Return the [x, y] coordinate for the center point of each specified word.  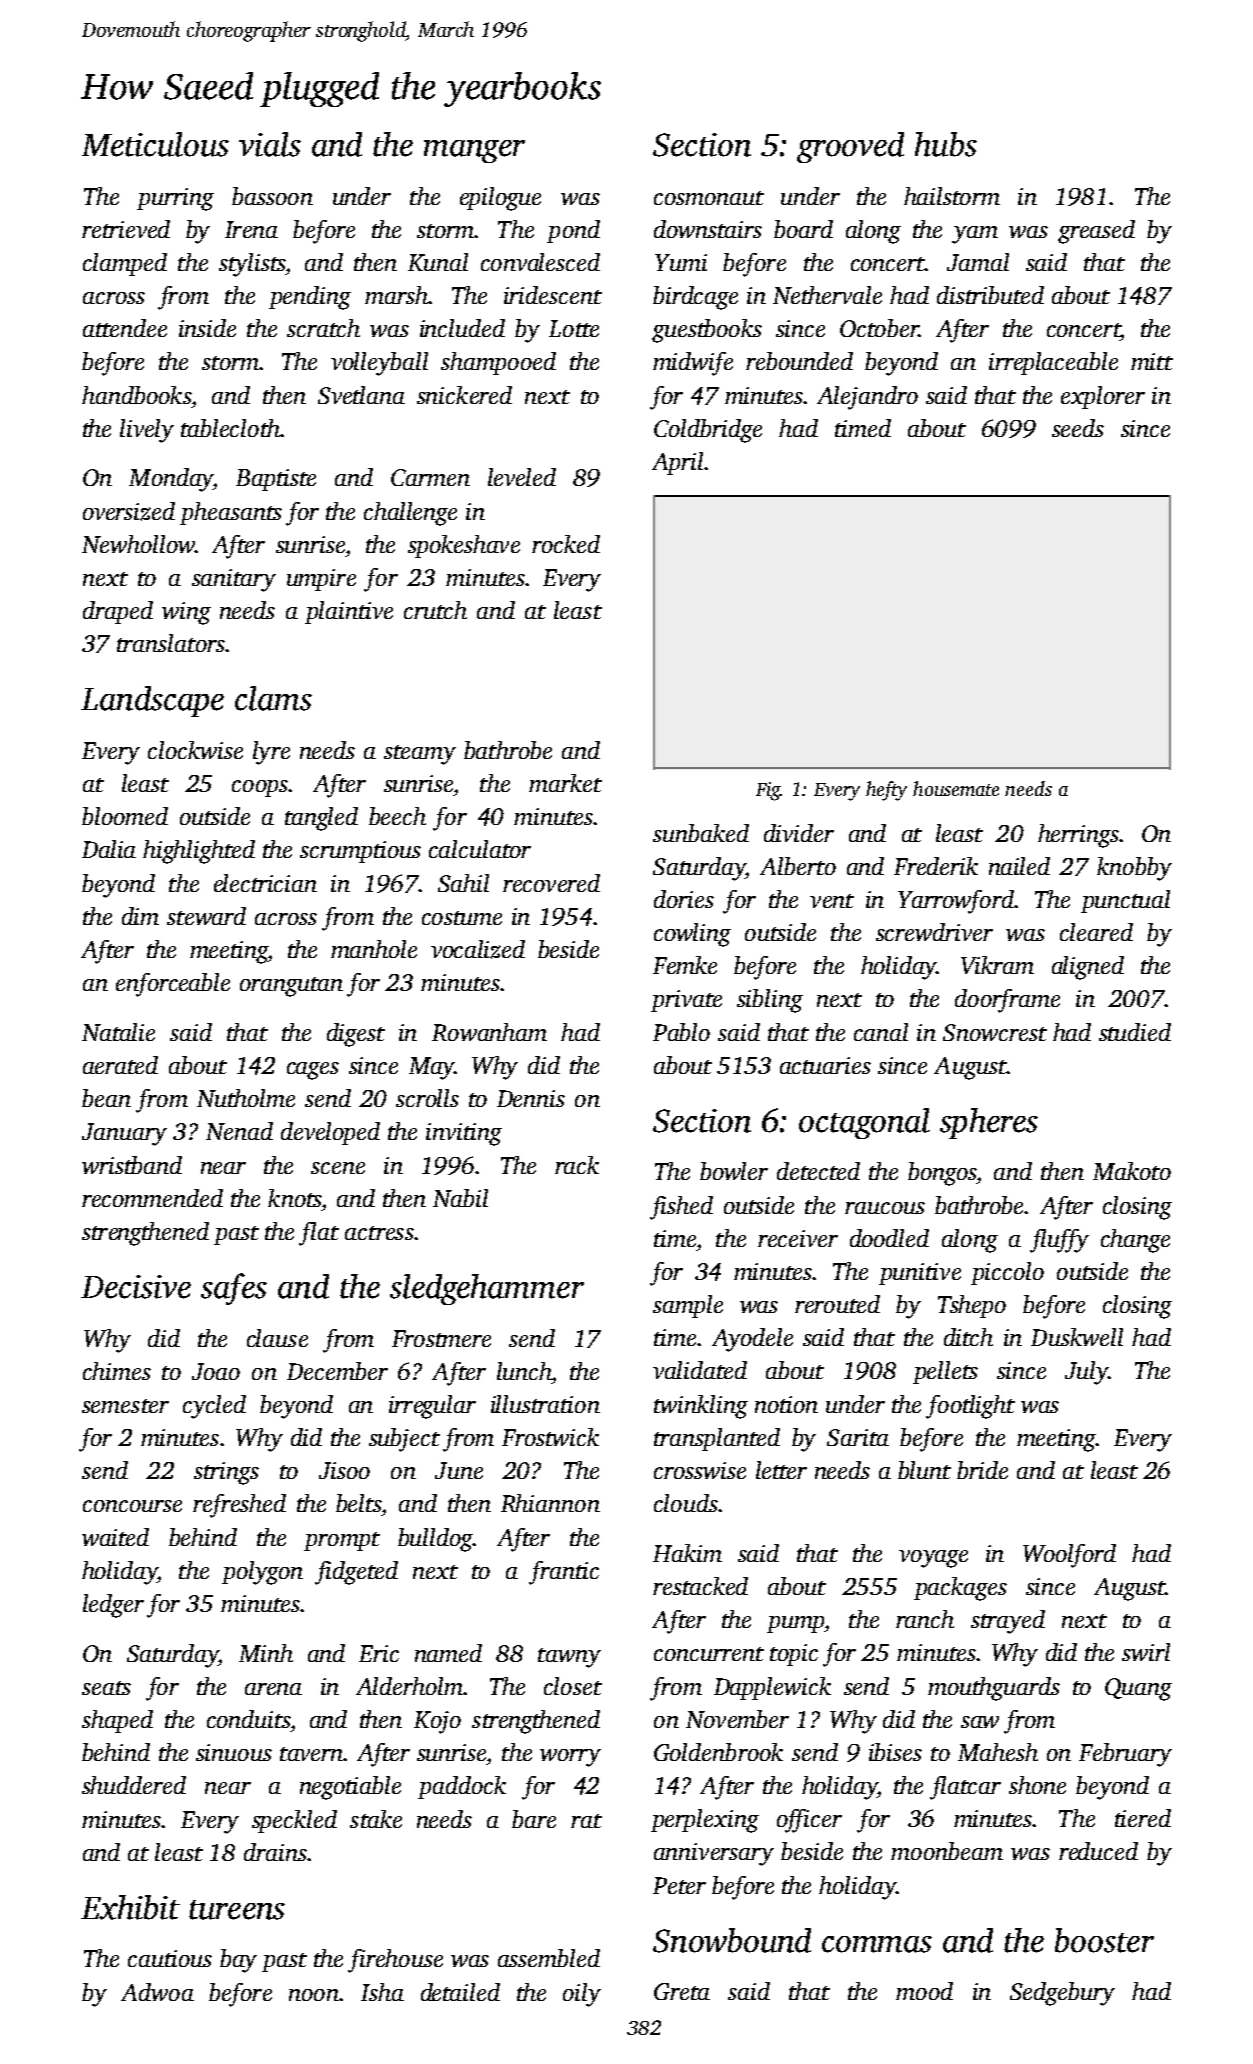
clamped [125, 264]
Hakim [687, 1553]
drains [275, 1852]
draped [118, 612]
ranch [925, 1619]
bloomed [125, 816]
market [565, 783]
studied [1135, 1032]
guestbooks [707, 331]
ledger [113, 1606]
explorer [1103, 397]
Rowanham [489, 1032]
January [124, 1134]
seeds [1078, 428]
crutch [435, 610]
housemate [956, 788]
